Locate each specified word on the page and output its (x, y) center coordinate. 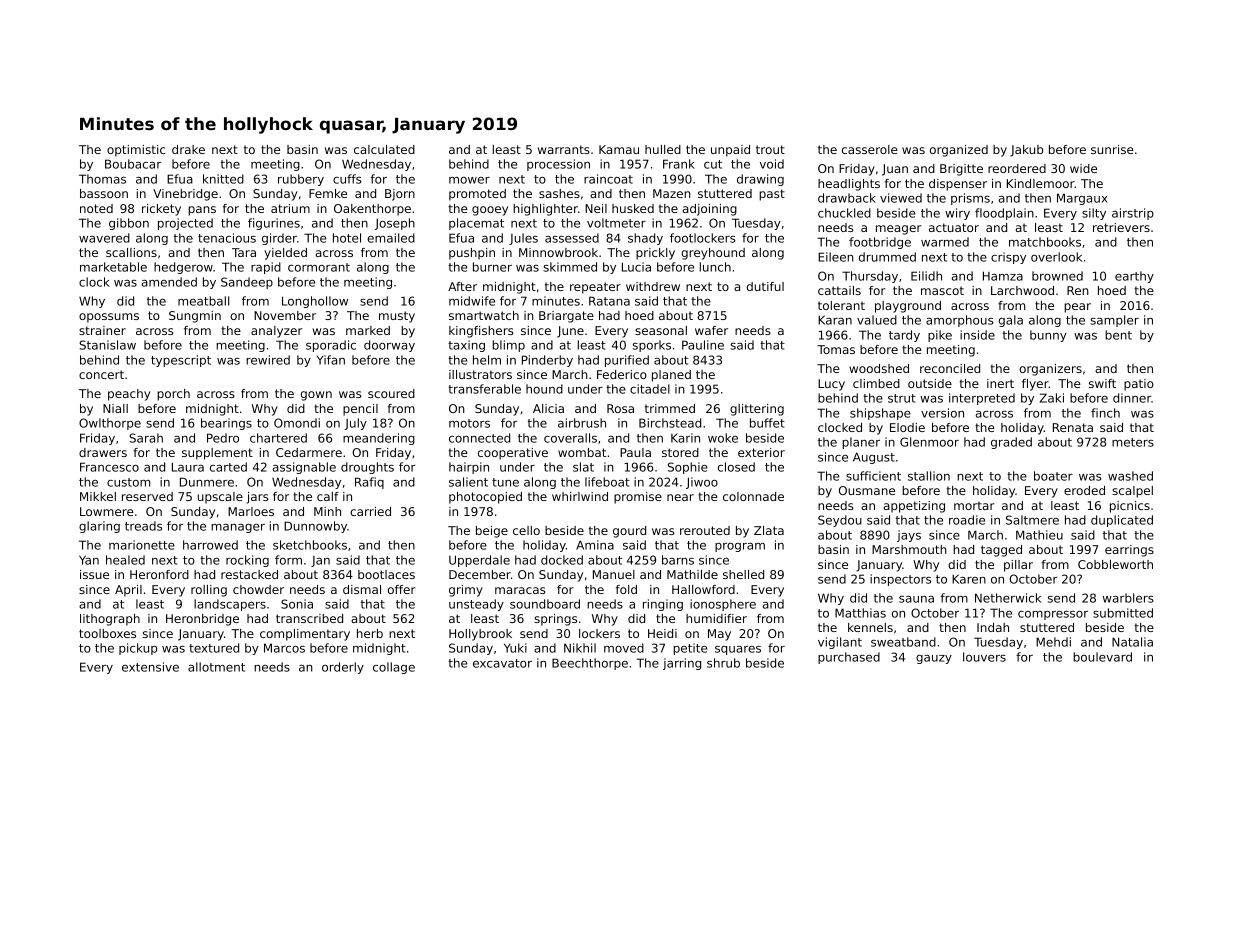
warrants (564, 149)
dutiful (765, 286)
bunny (1048, 336)
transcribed (309, 618)
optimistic (136, 151)
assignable (304, 468)
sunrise (1112, 149)
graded (1011, 443)
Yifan (331, 360)
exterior (761, 452)
